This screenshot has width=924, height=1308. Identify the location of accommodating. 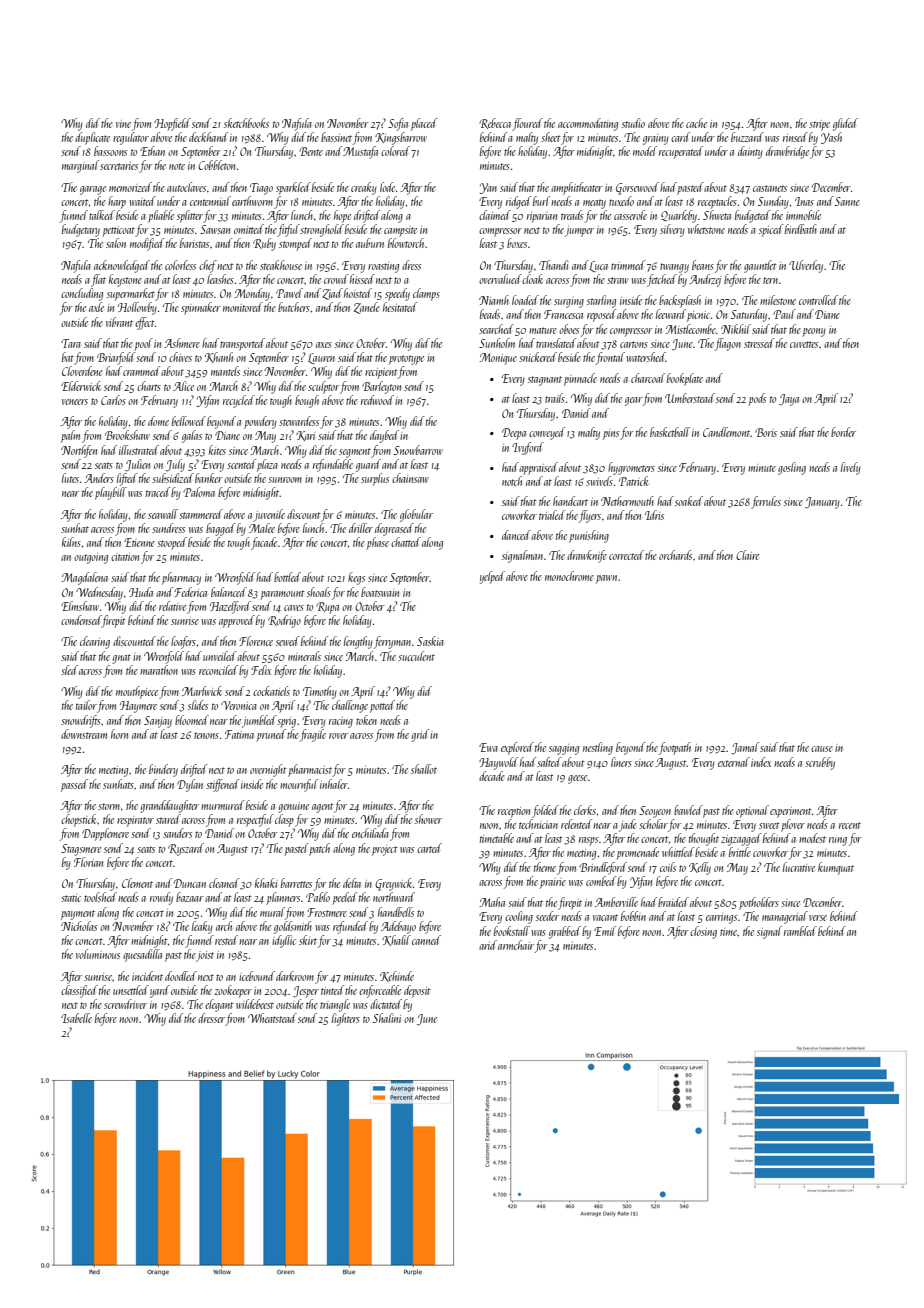
(588, 124).
